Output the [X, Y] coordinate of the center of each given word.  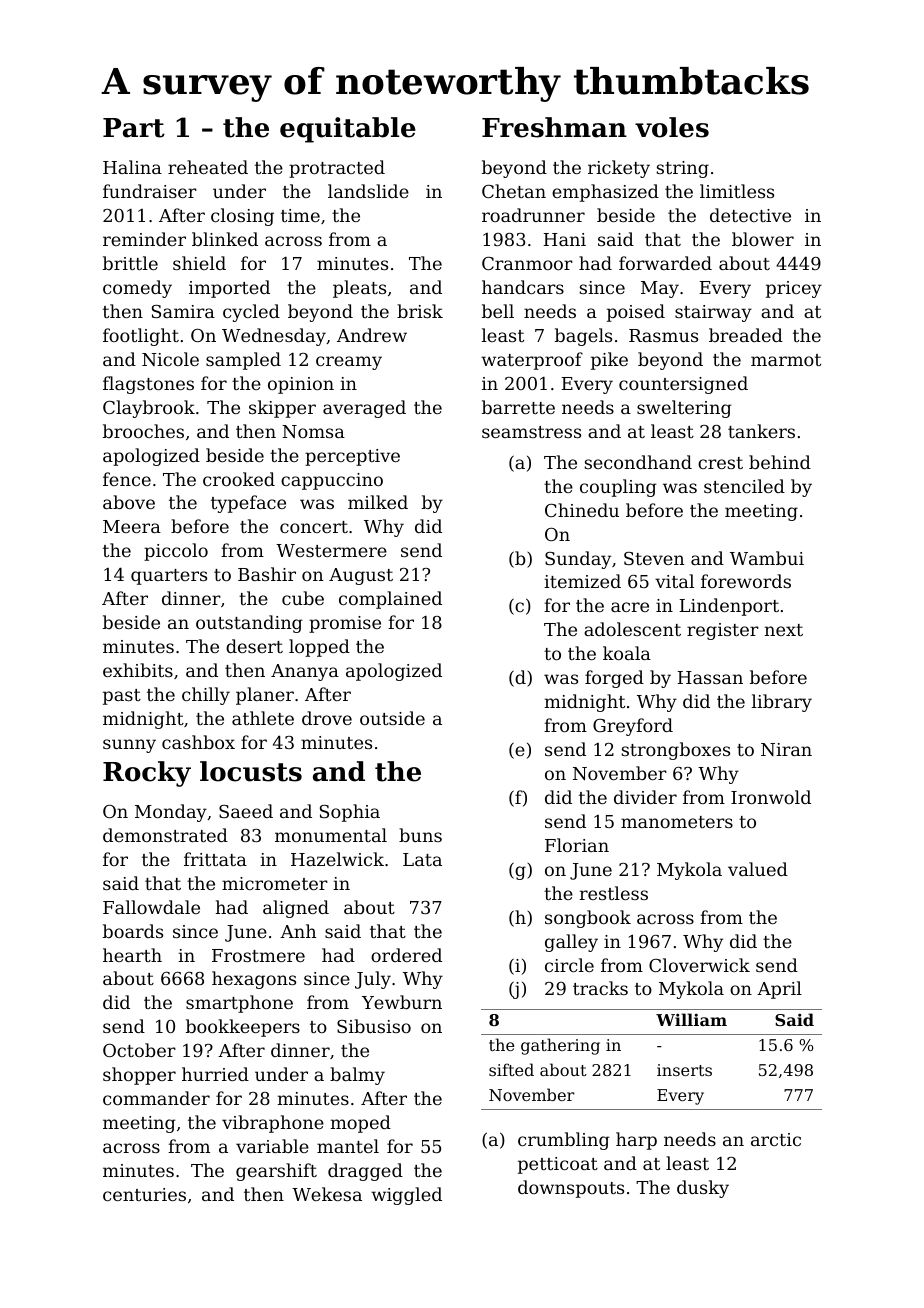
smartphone [239, 1004]
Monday [171, 813]
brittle [130, 263]
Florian [577, 845]
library [782, 703]
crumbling [564, 1141]
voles [672, 127]
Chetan [514, 191]
